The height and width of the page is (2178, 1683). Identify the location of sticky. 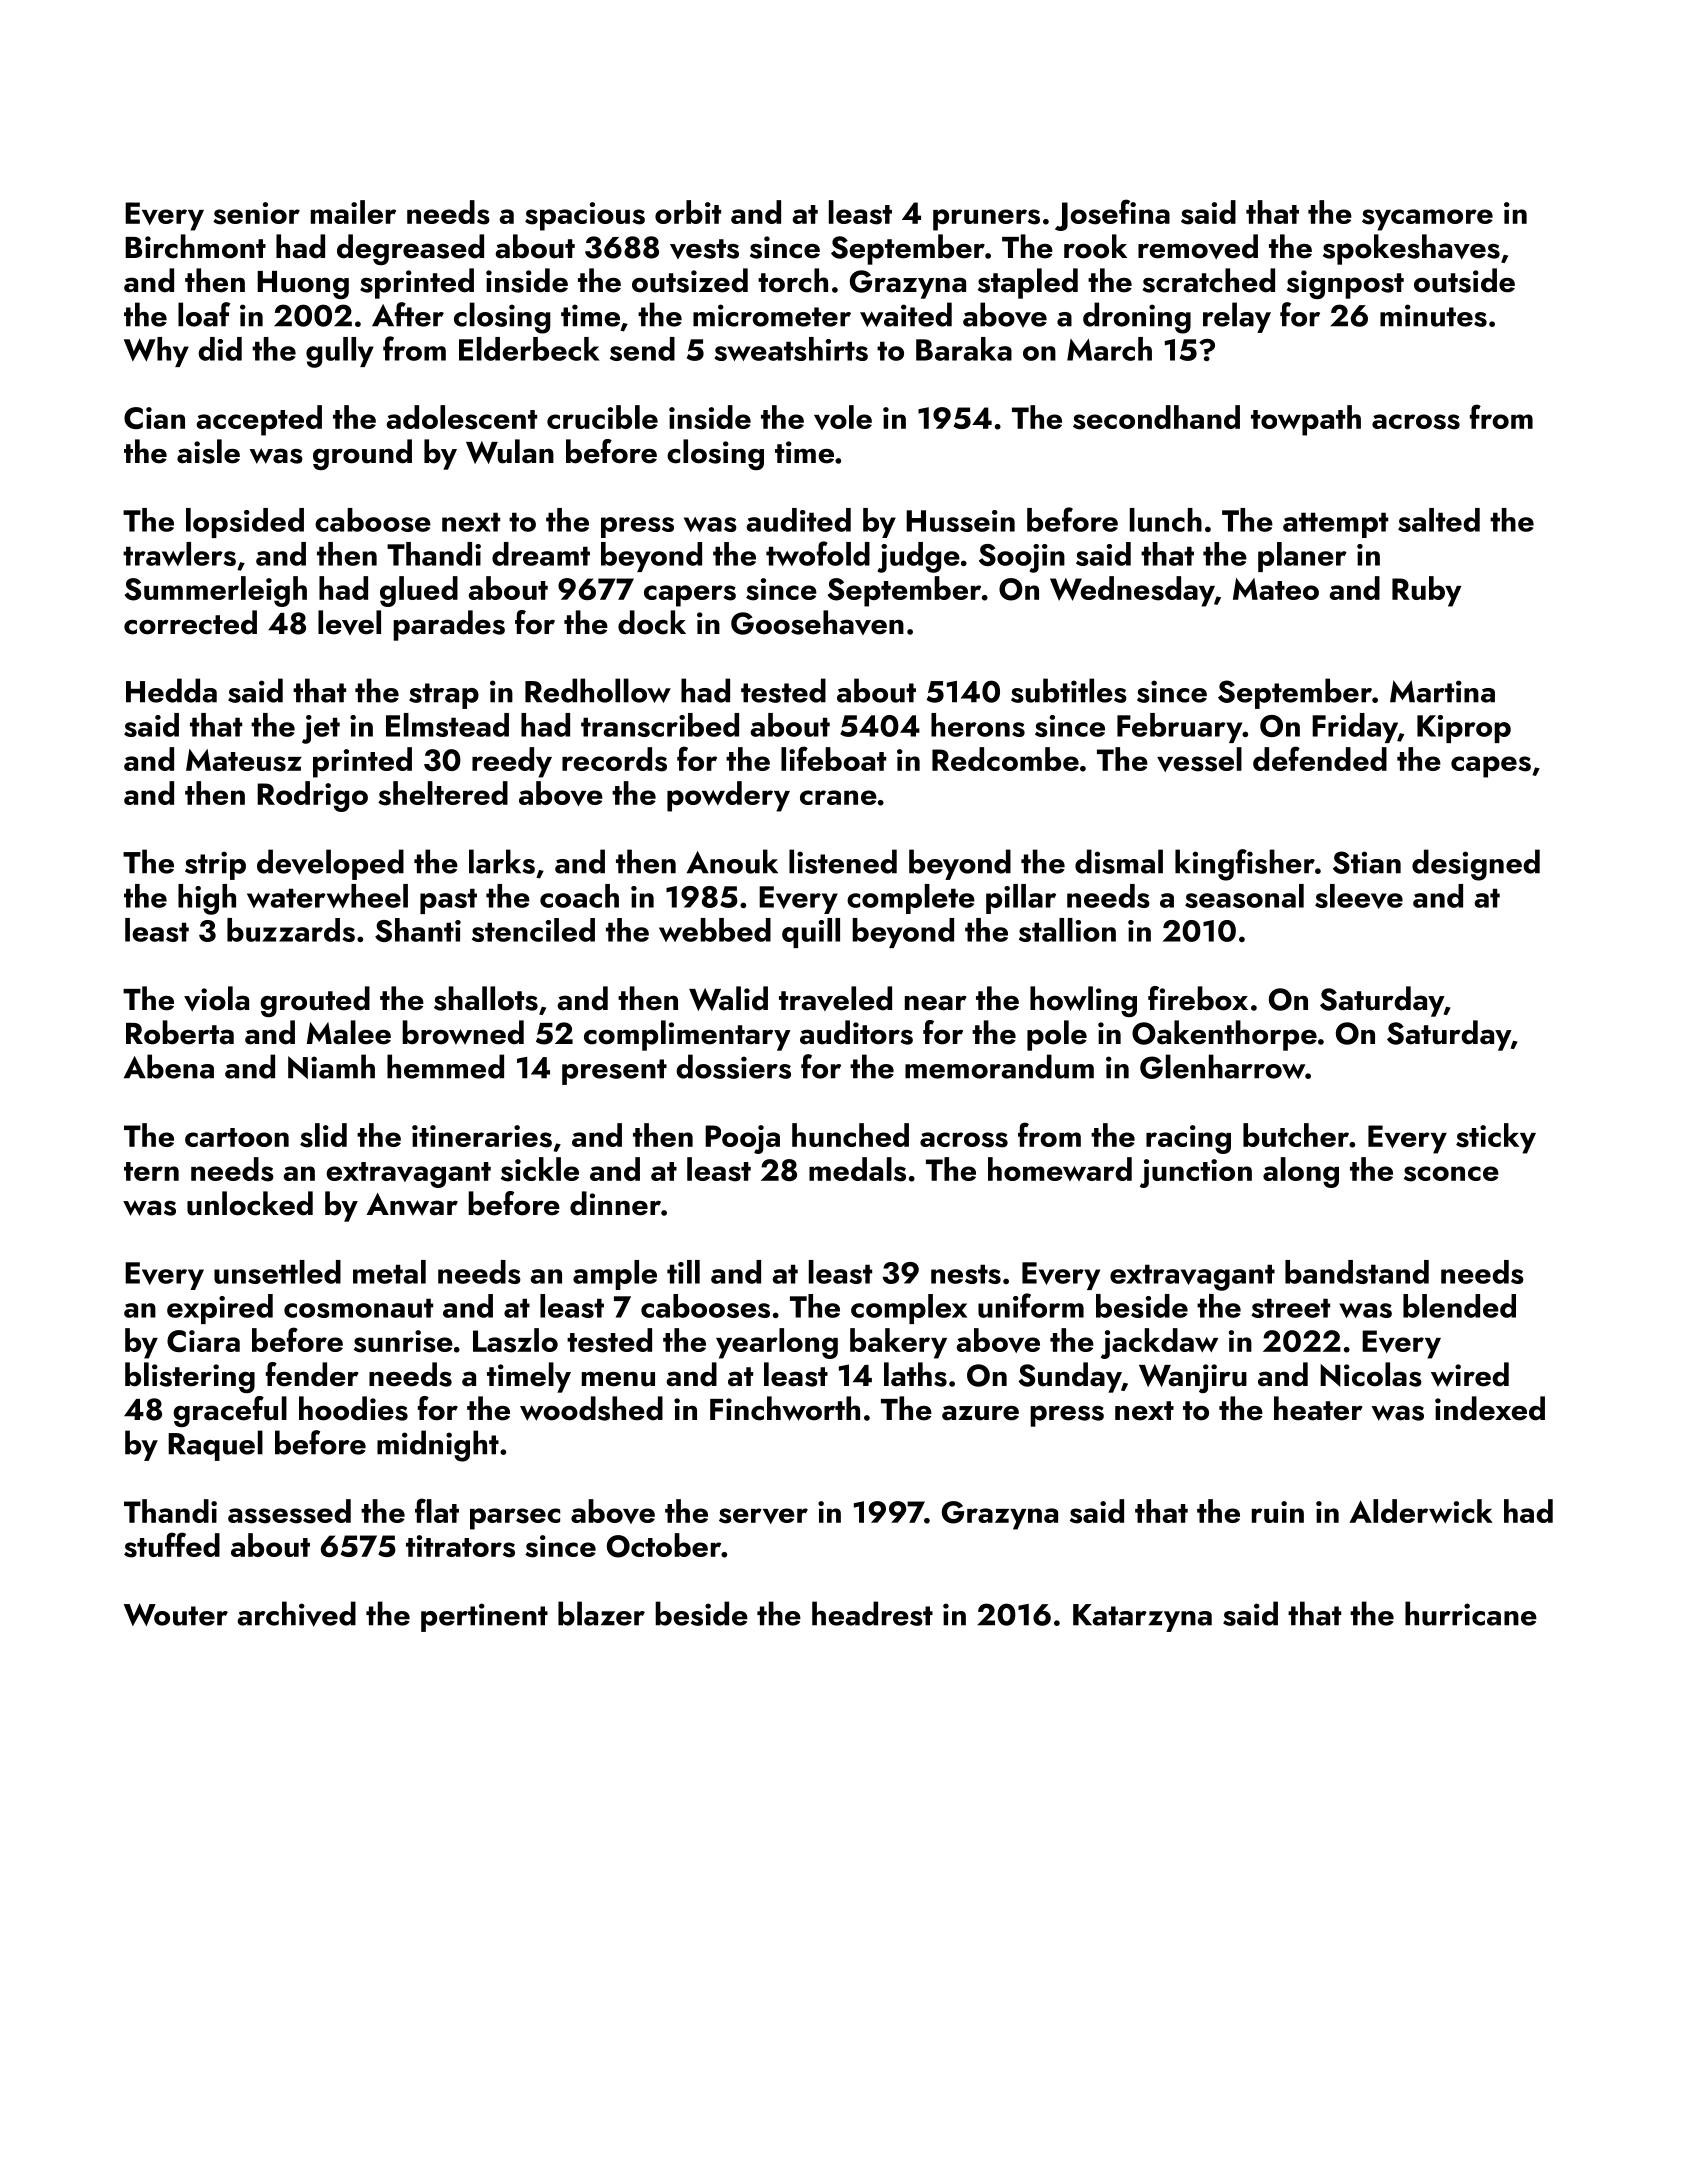
(1496, 1138).
